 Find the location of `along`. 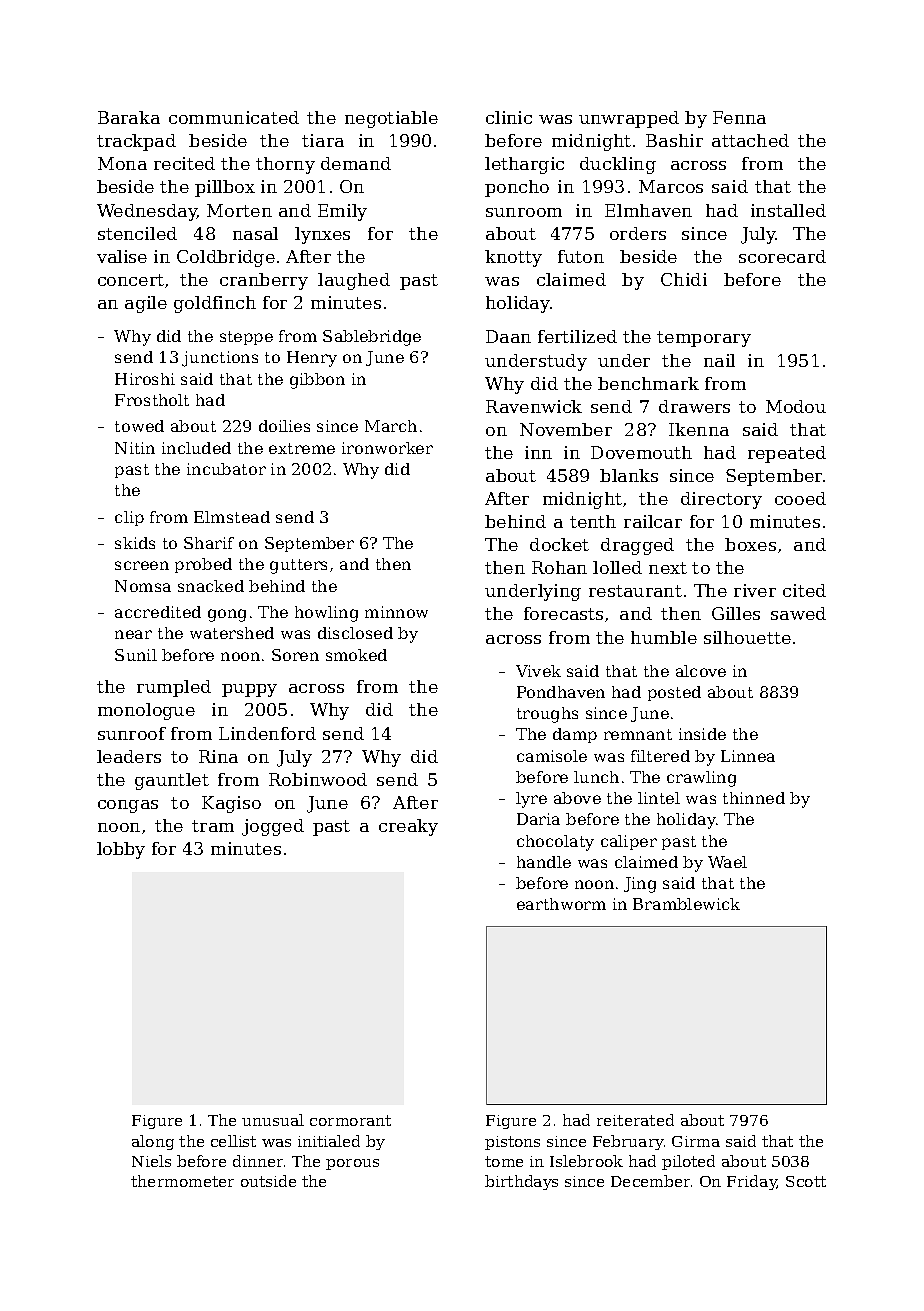

along is located at coordinates (153, 1142).
